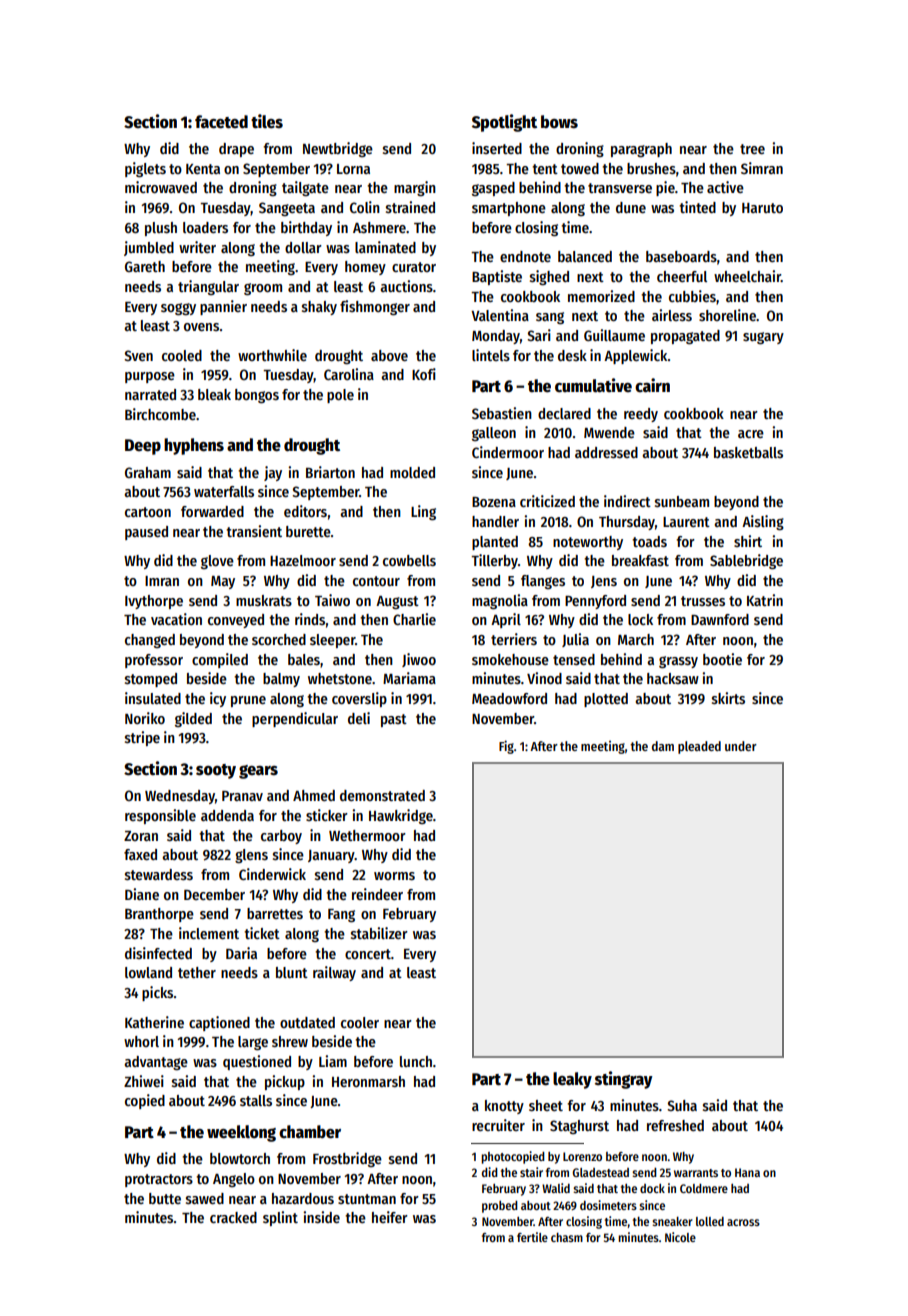  What do you see at coordinates (281, 680) in the page?
I see `balmy` at bounding box center [281, 680].
